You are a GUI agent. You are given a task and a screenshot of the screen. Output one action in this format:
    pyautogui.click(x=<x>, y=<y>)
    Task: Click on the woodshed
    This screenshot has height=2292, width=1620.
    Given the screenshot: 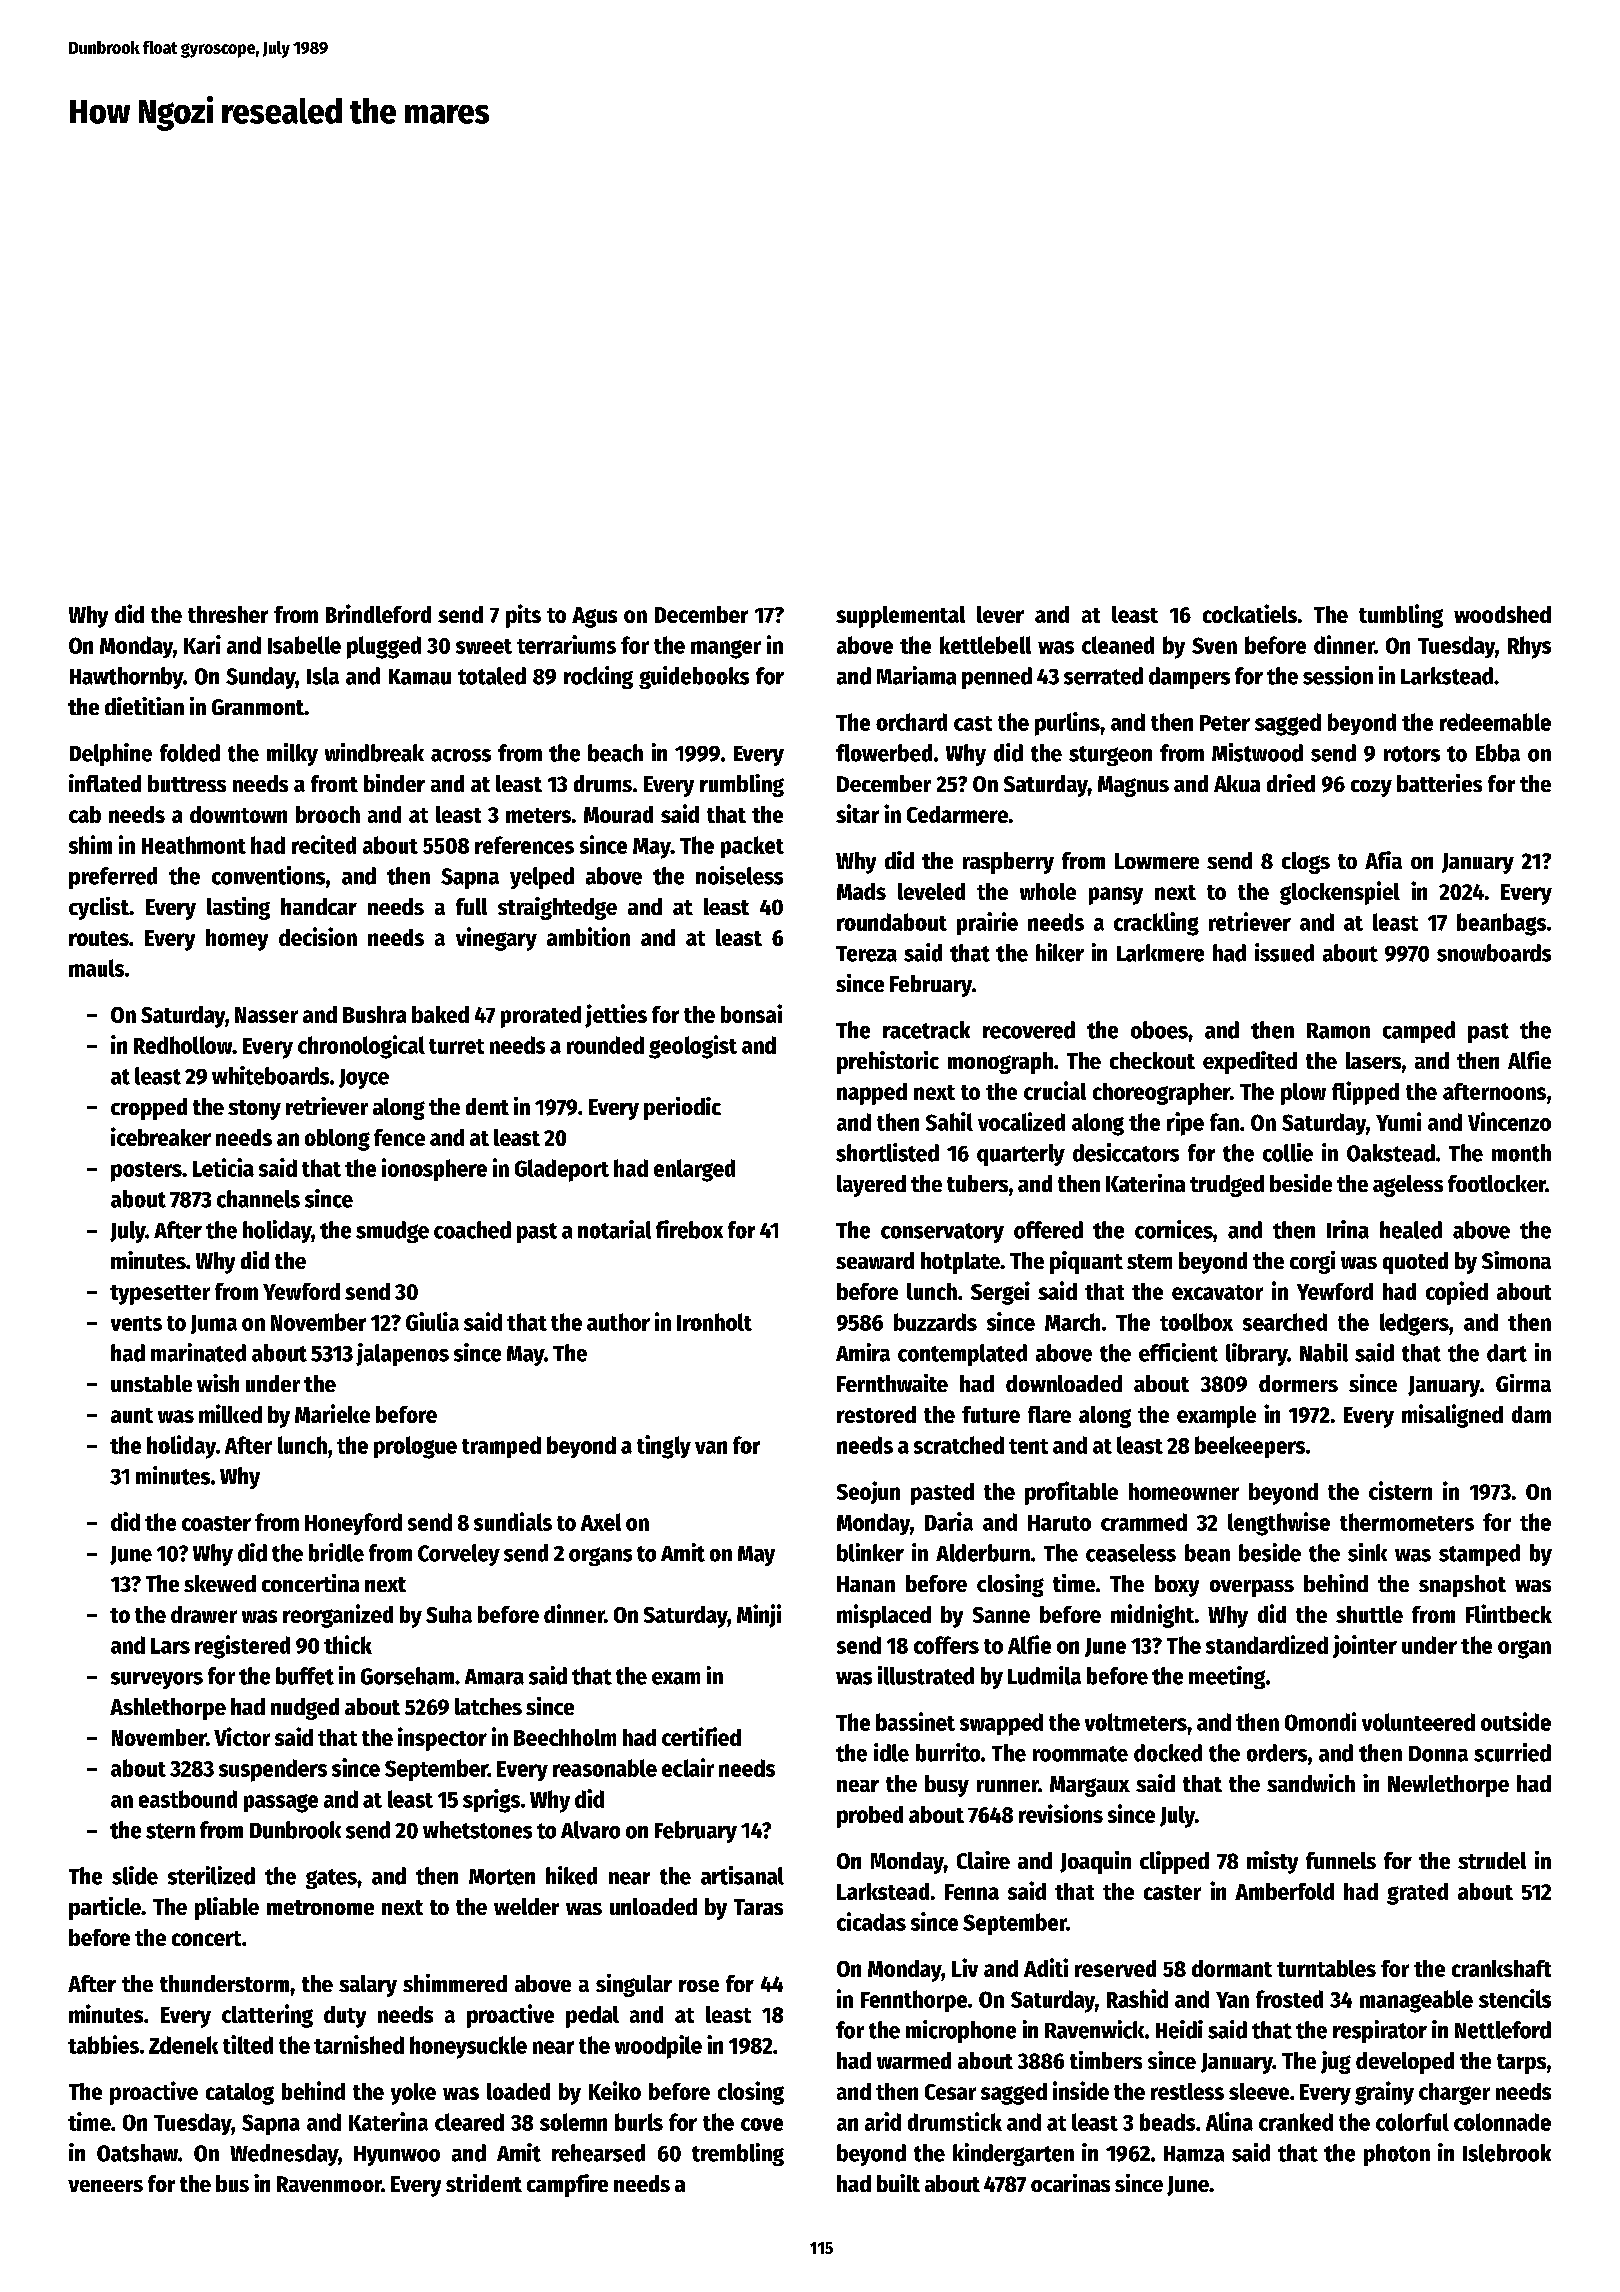 What is the action you would take?
    pyautogui.click(x=1502, y=614)
